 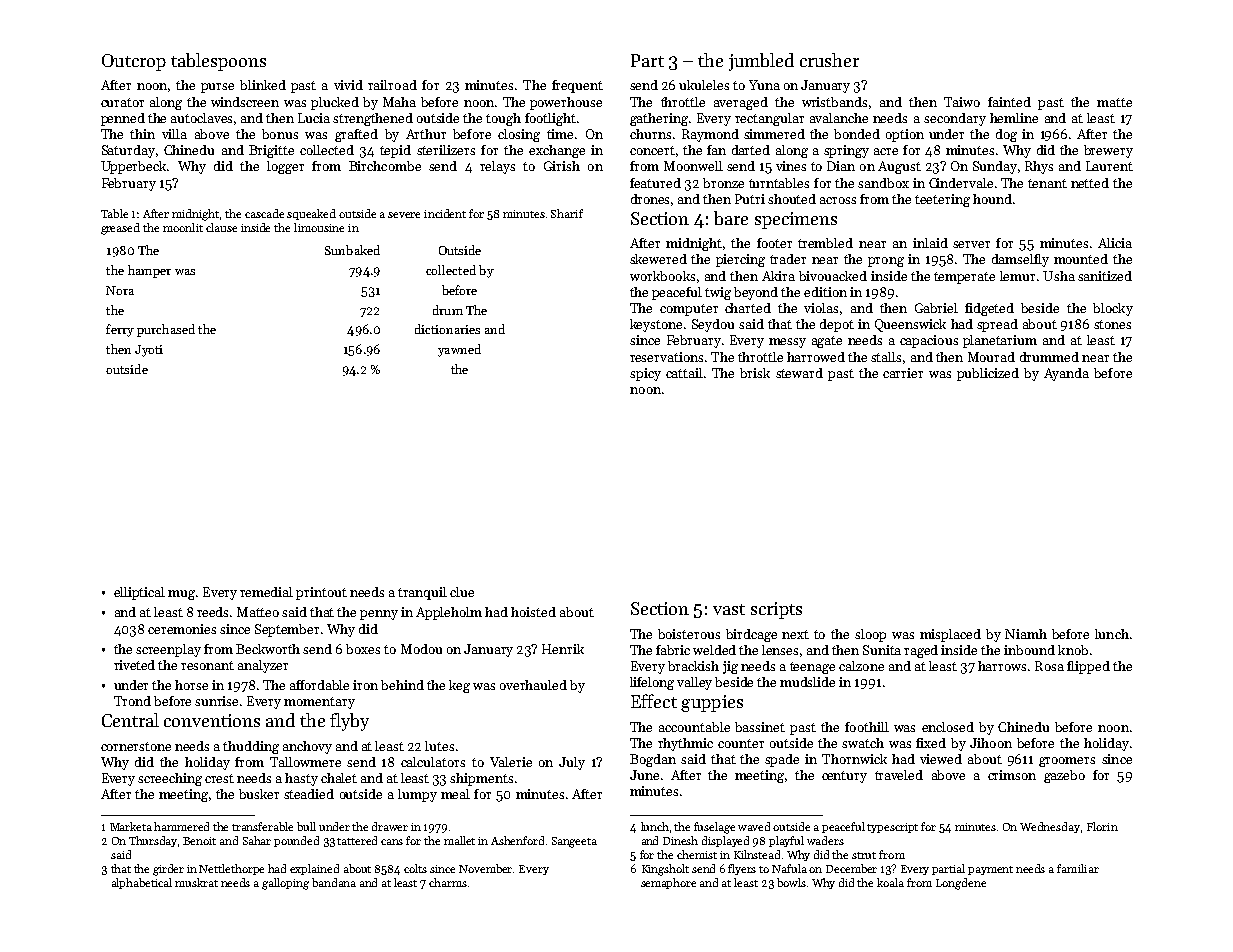 I want to click on semaphore, so click(x=668, y=883).
